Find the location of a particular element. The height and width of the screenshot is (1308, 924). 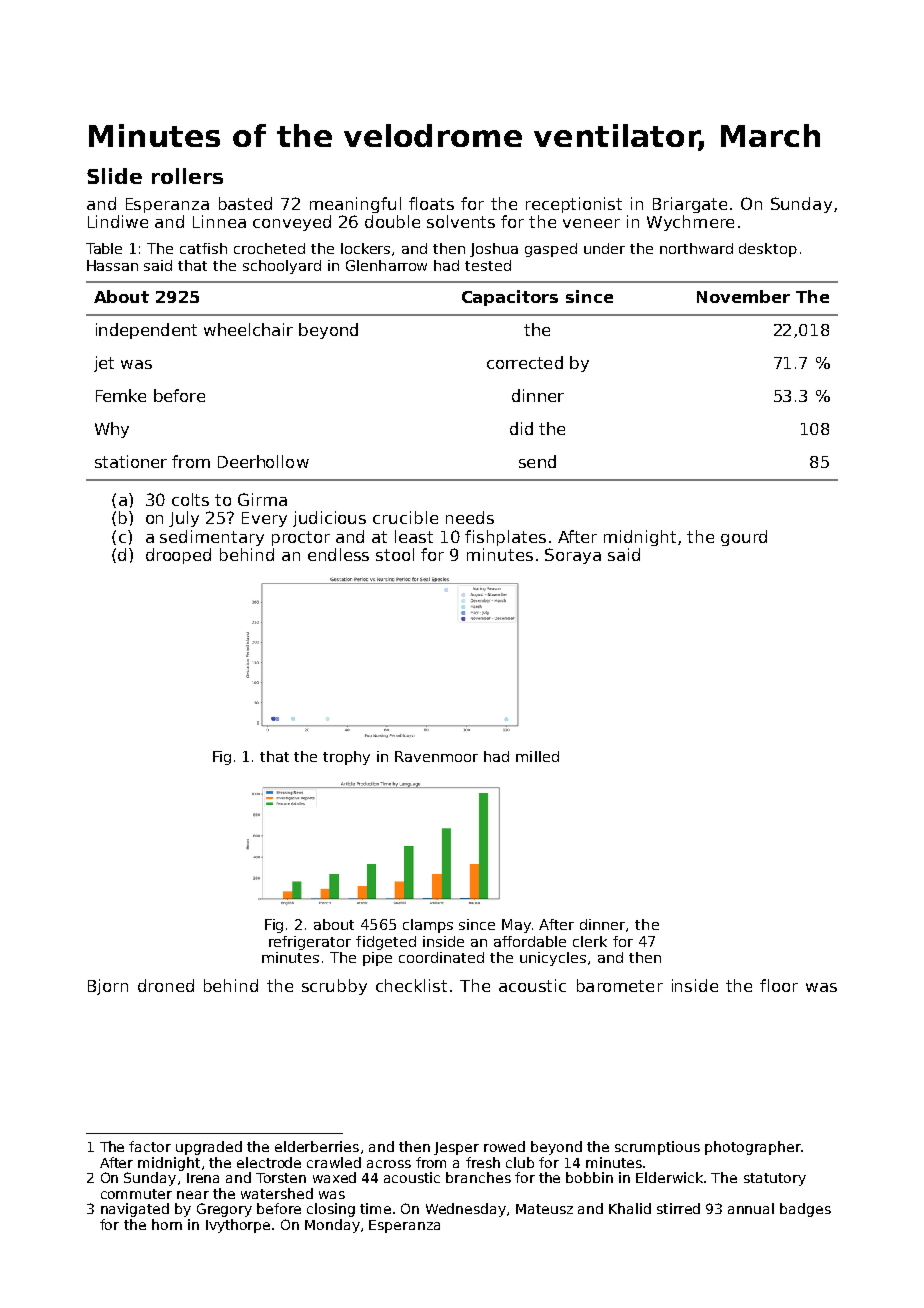

trophy is located at coordinates (346, 758).
